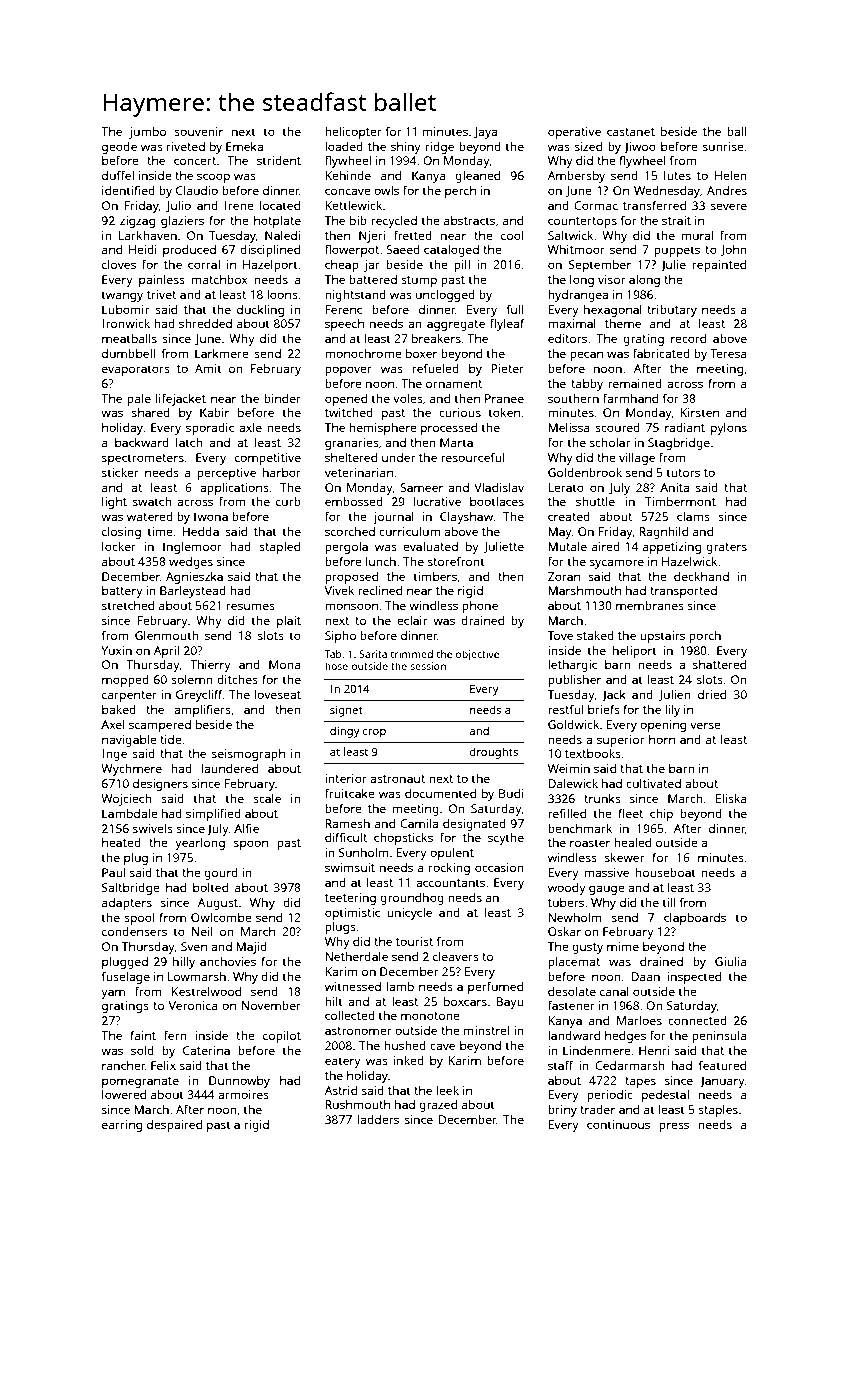 The image size is (849, 1400). Describe the element at coordinates (243, 1094) in the page. I see `armoires` at that location.
